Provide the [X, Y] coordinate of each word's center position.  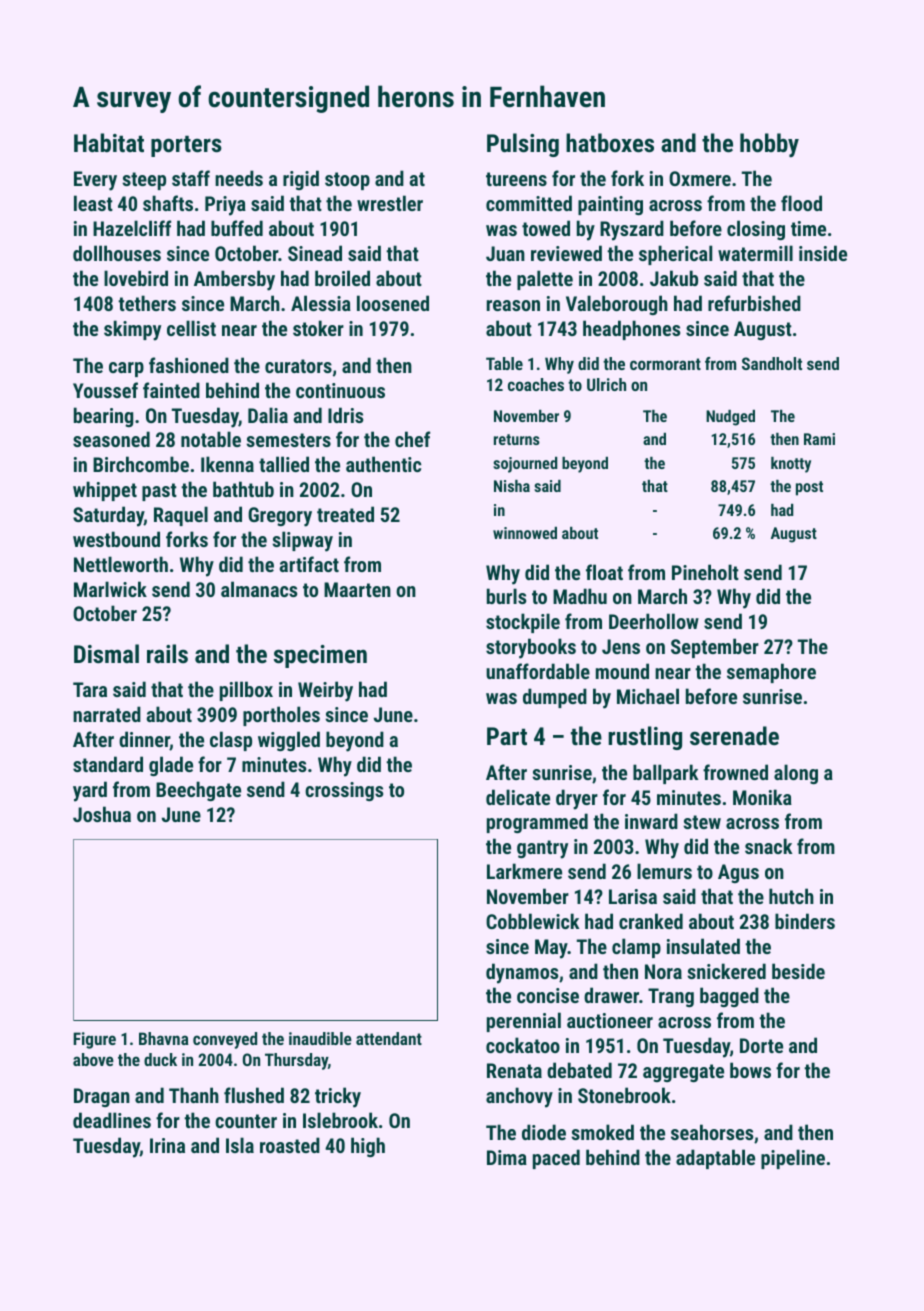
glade [171, 766]
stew [702, 822]
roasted [290, 1145]
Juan [505, 253]
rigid [301, 180]
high [368, 1147]
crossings [344, 791]
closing [756, 230]
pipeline [793, 1159]
